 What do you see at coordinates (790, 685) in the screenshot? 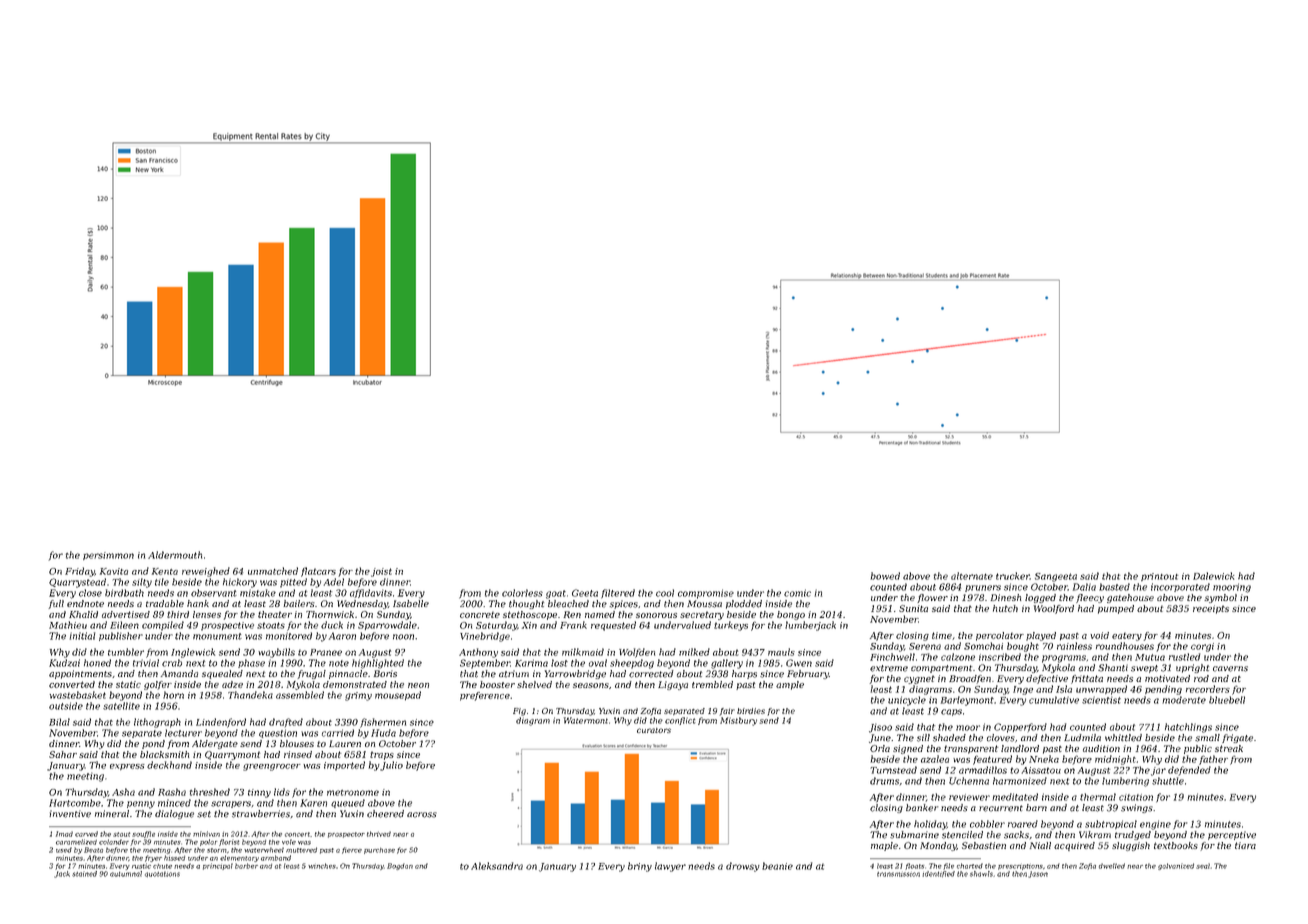
I see `ample` at bounding box center [790, 685].
